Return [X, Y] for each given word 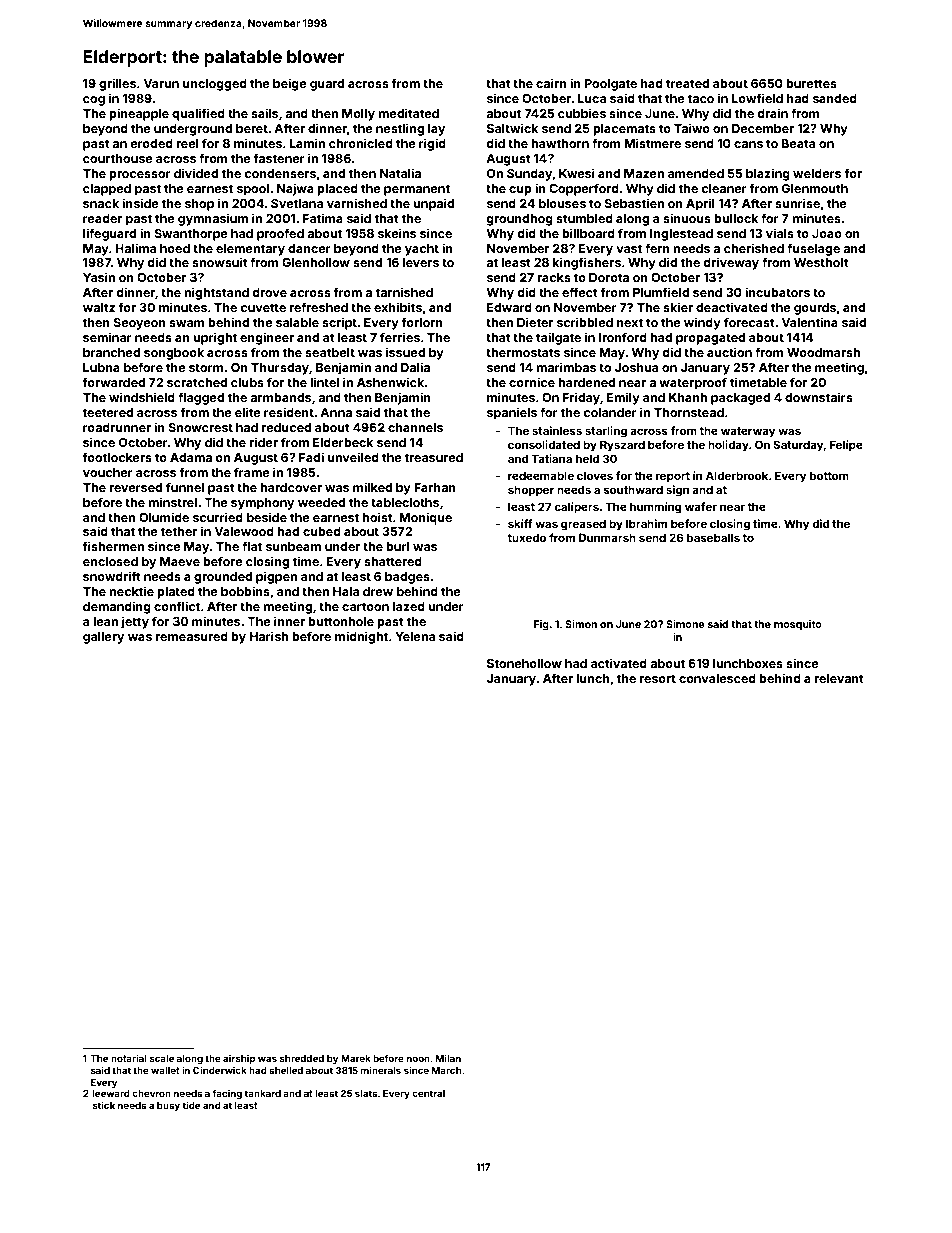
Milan [448, 1058]
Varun [161, 83]
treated [687, 83]
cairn [551, 83]
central [428, 1093]
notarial [129, 1058]
